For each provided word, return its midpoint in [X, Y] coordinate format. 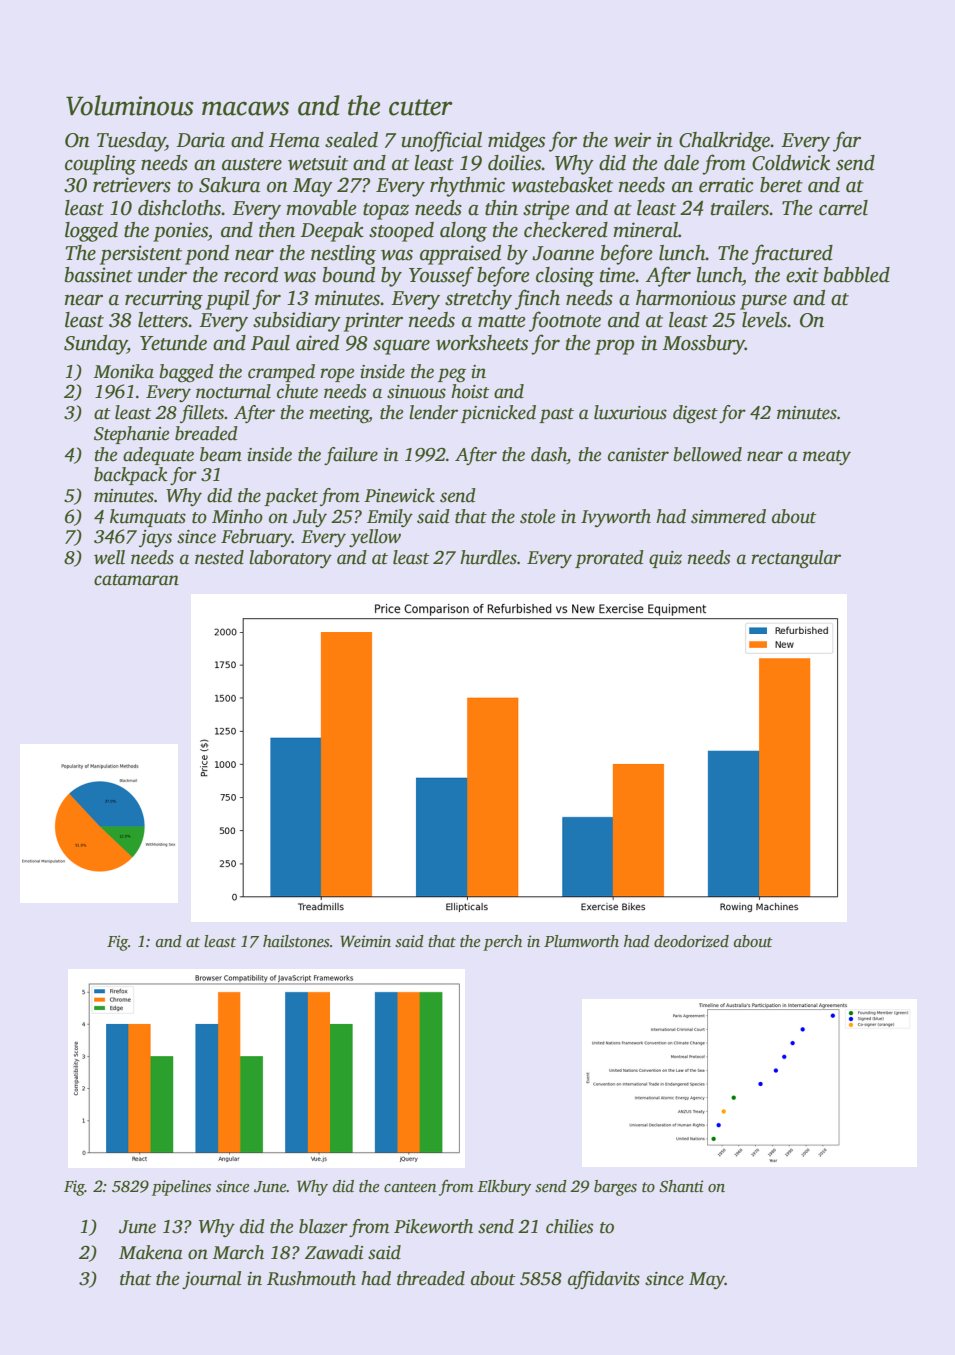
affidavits [604, 1280]
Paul [270, 343]
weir [632, 140]
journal [211, 1280]
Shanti [681, 1186]
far [847, 141]
